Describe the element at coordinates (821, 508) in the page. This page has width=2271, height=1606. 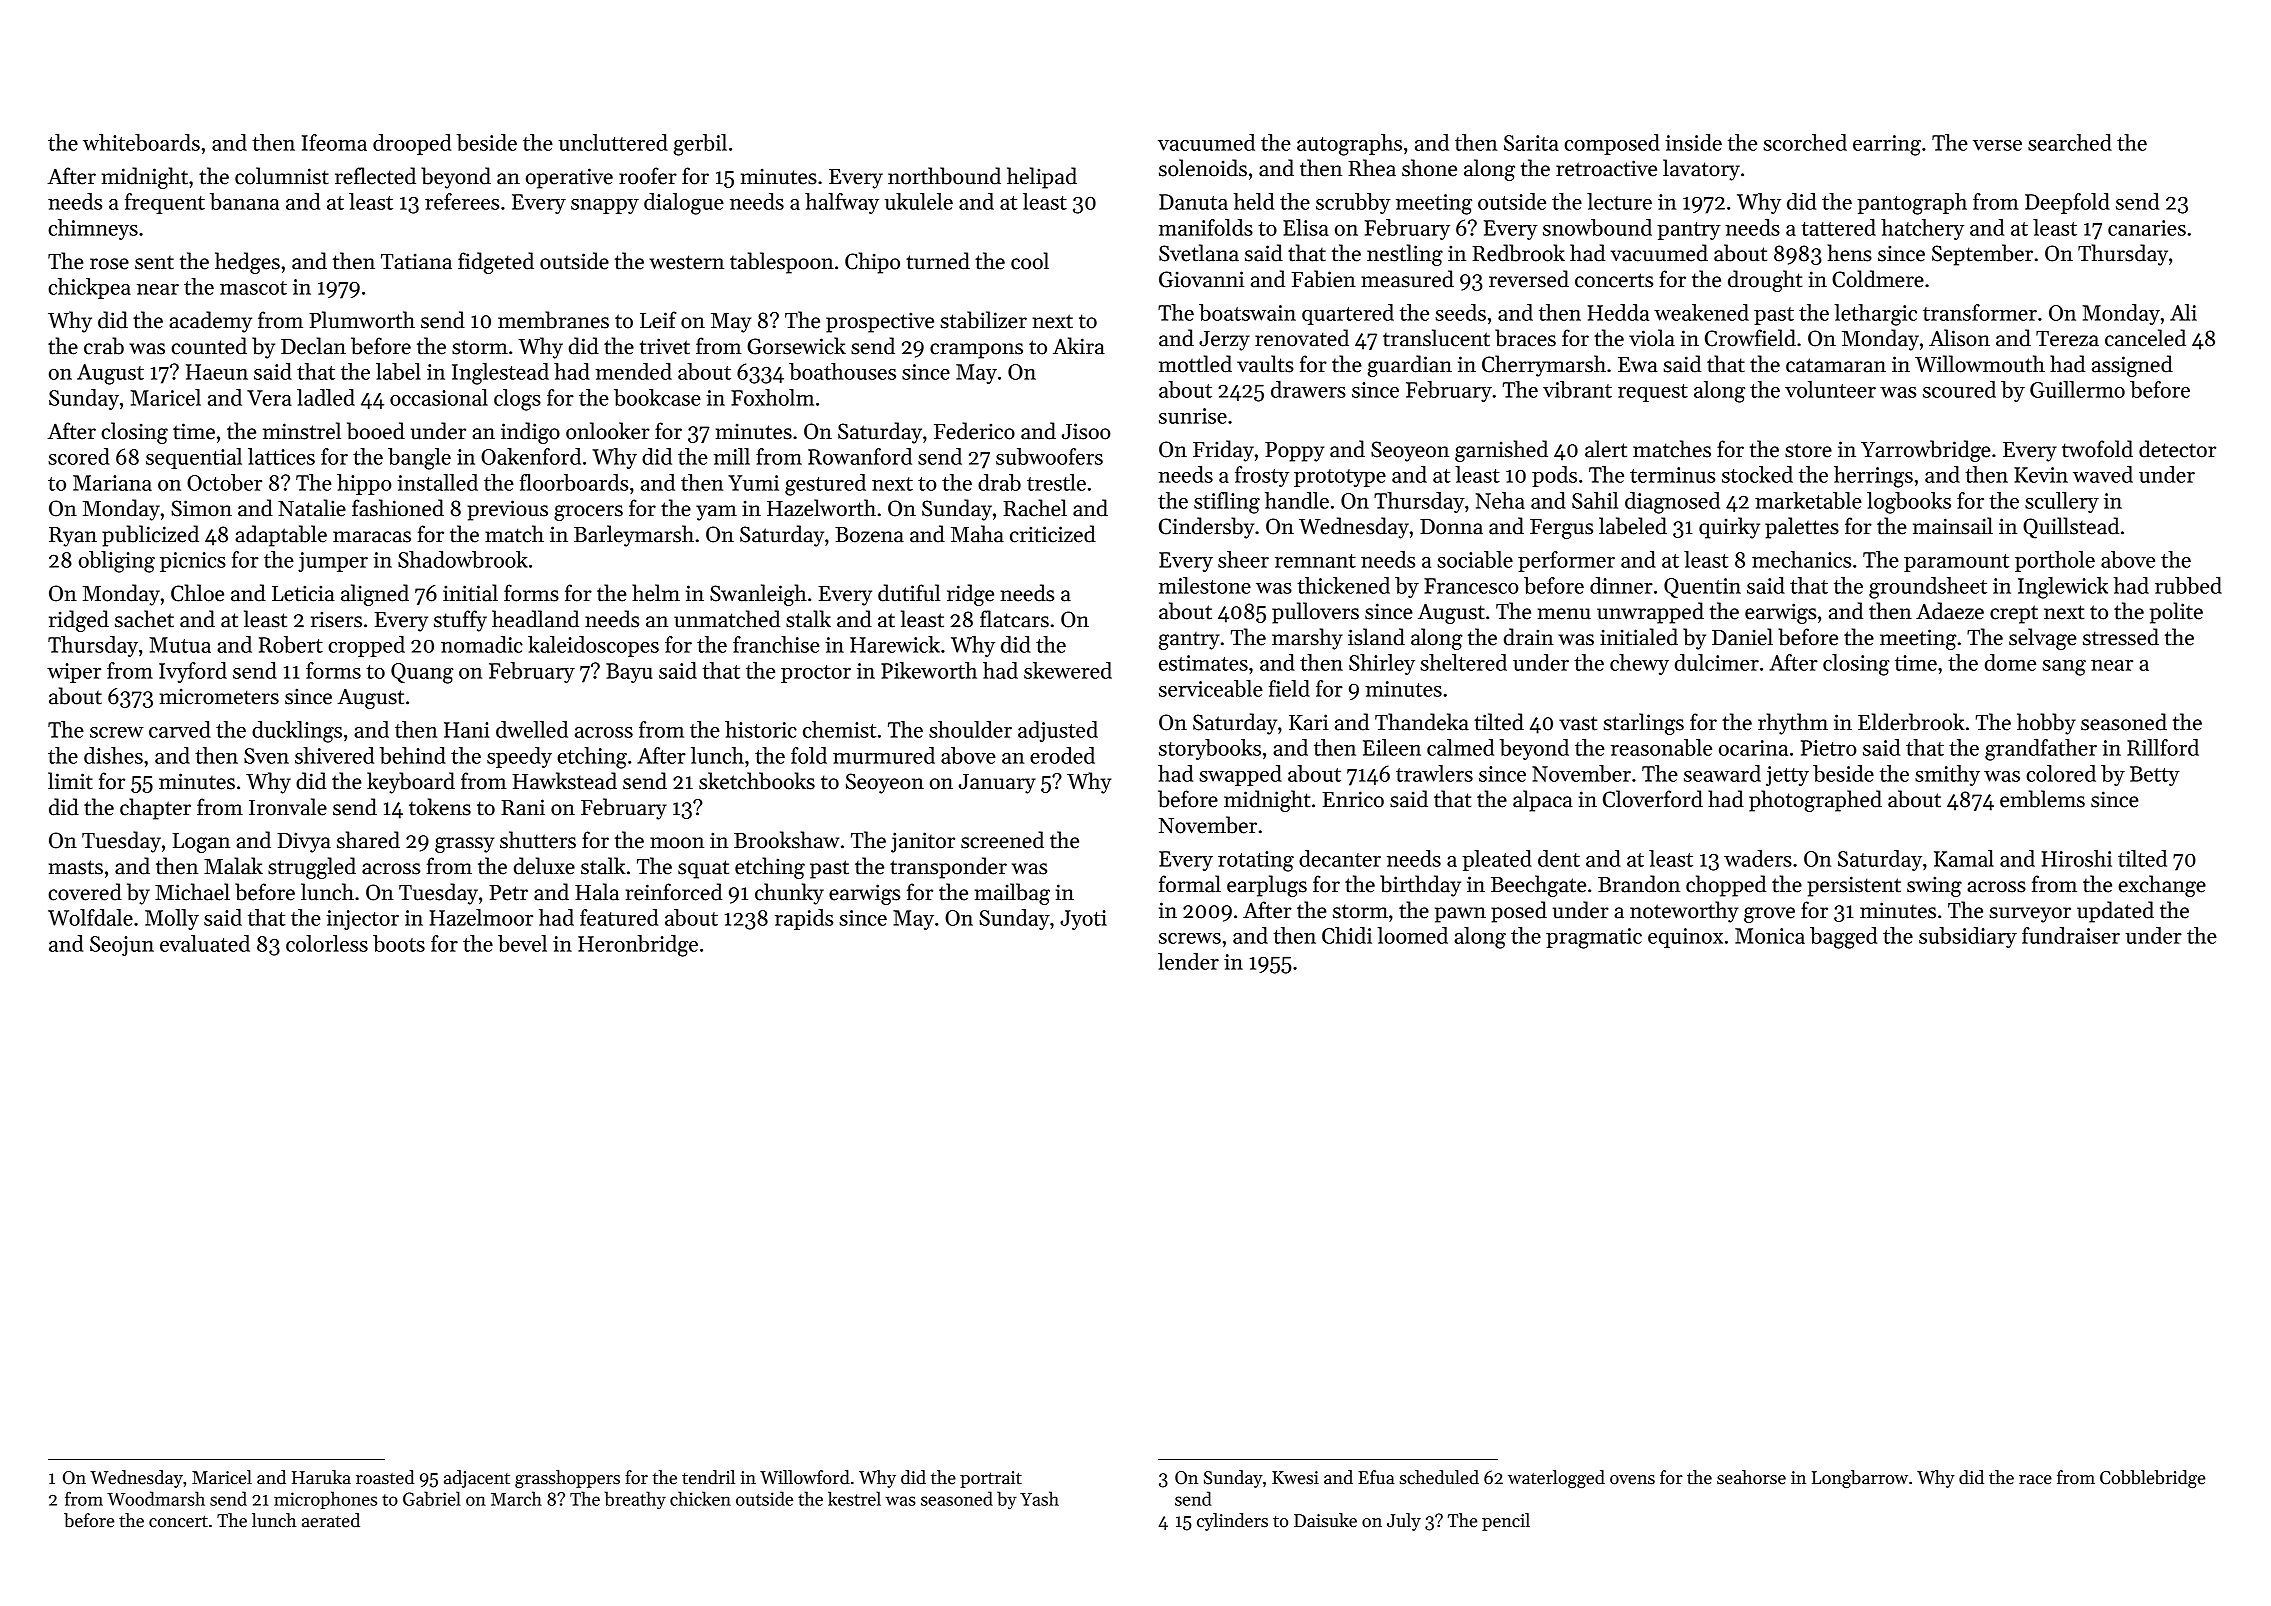
I see `Hazelworth` at that location.
